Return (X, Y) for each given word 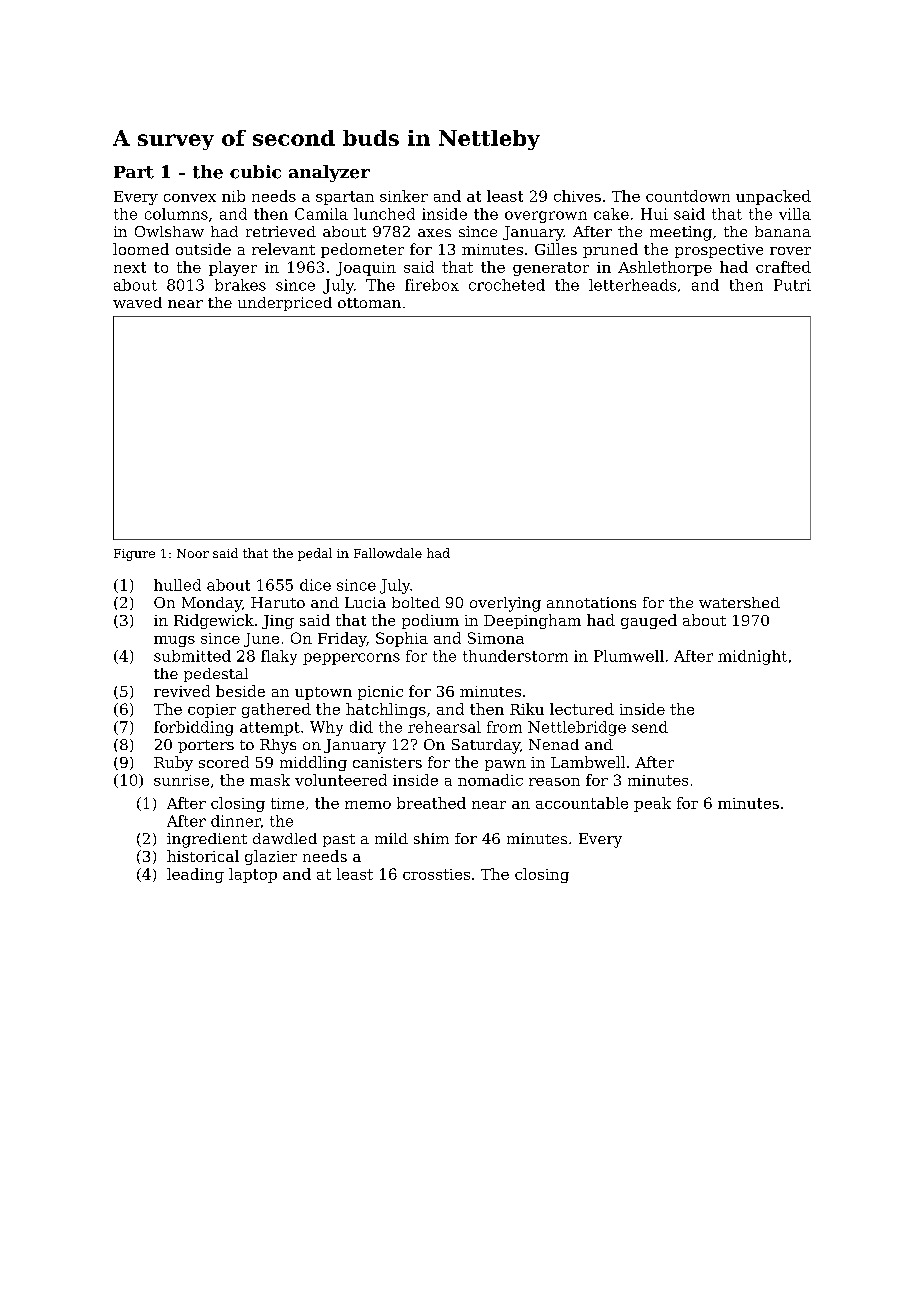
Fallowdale (388, 553)
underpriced (285, 304)
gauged (649, 621)
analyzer (329, 173)
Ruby (173, 763)
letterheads (632, 285)
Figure (134, 555)
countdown (688, 196)
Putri (792, 285)
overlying (505, 604)
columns (176, 214)
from (504, 727)
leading (195, 875)
